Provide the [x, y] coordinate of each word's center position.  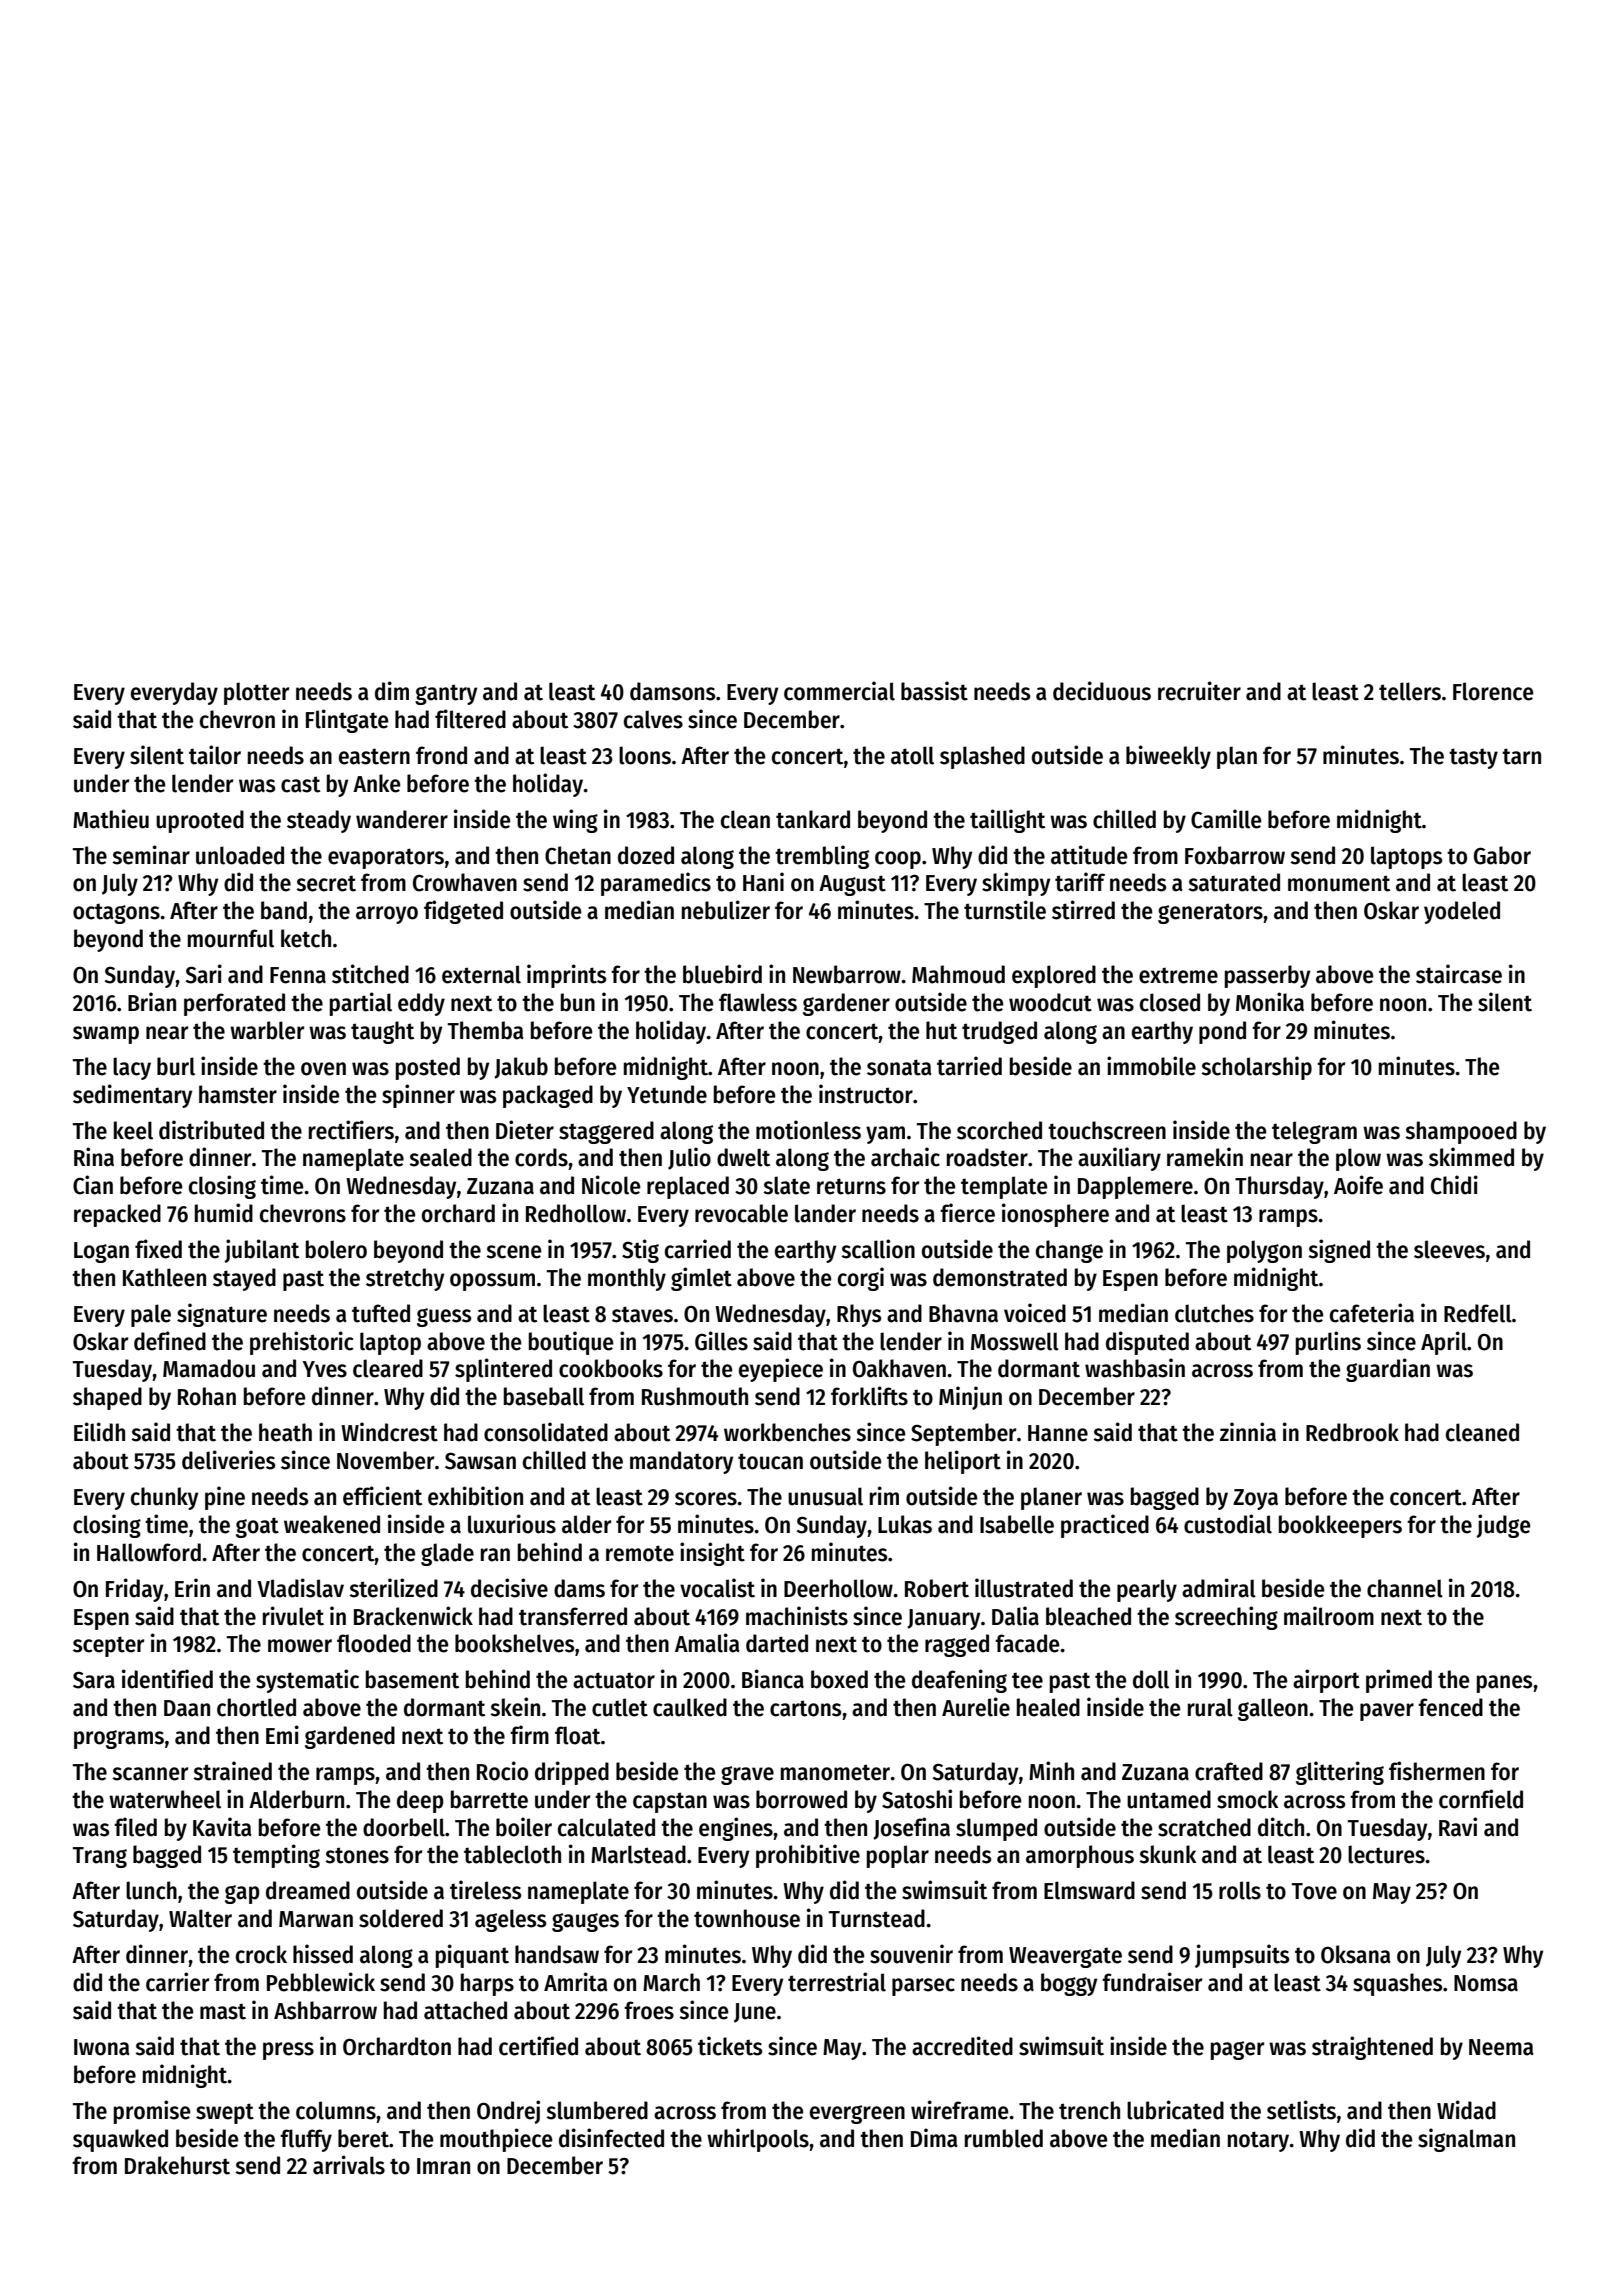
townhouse [747, 1918]
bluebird [722, 974]
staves [642, 1314]
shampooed [1461, 1132]
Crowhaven [465, 882]
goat [257, 1527]
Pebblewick [321, 1982]
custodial [1228, 1524]
